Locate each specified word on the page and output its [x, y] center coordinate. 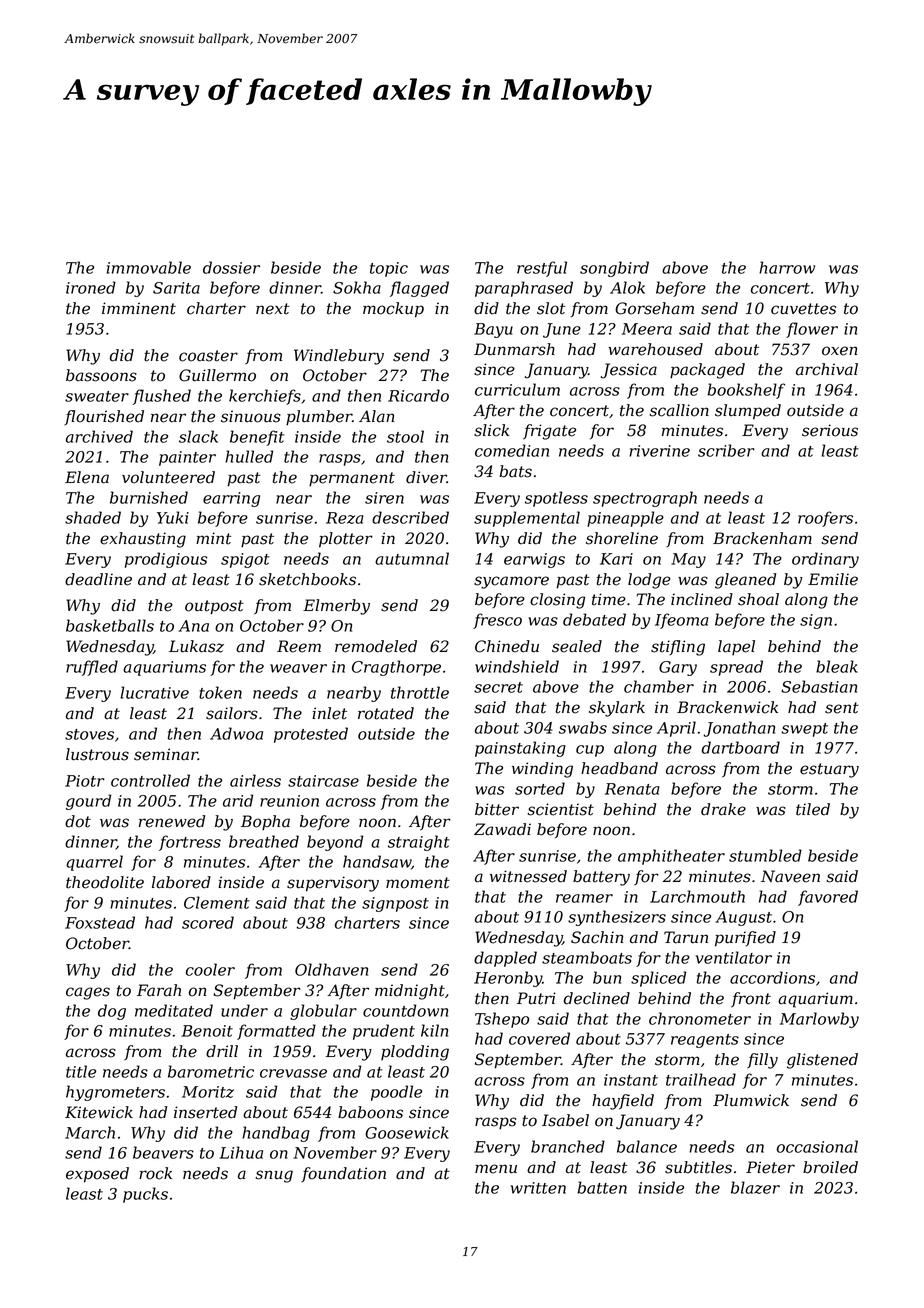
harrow [787, 267]
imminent [139, 308]
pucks [145, 1195]
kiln [434, 1030]
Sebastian [819, 686]
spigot [245, 560]
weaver [298, 668]
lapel [736, 647]
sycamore [511, 582]
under [244, 1010]
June [562, 330]
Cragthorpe [396, 668]
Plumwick [751, 1100]
